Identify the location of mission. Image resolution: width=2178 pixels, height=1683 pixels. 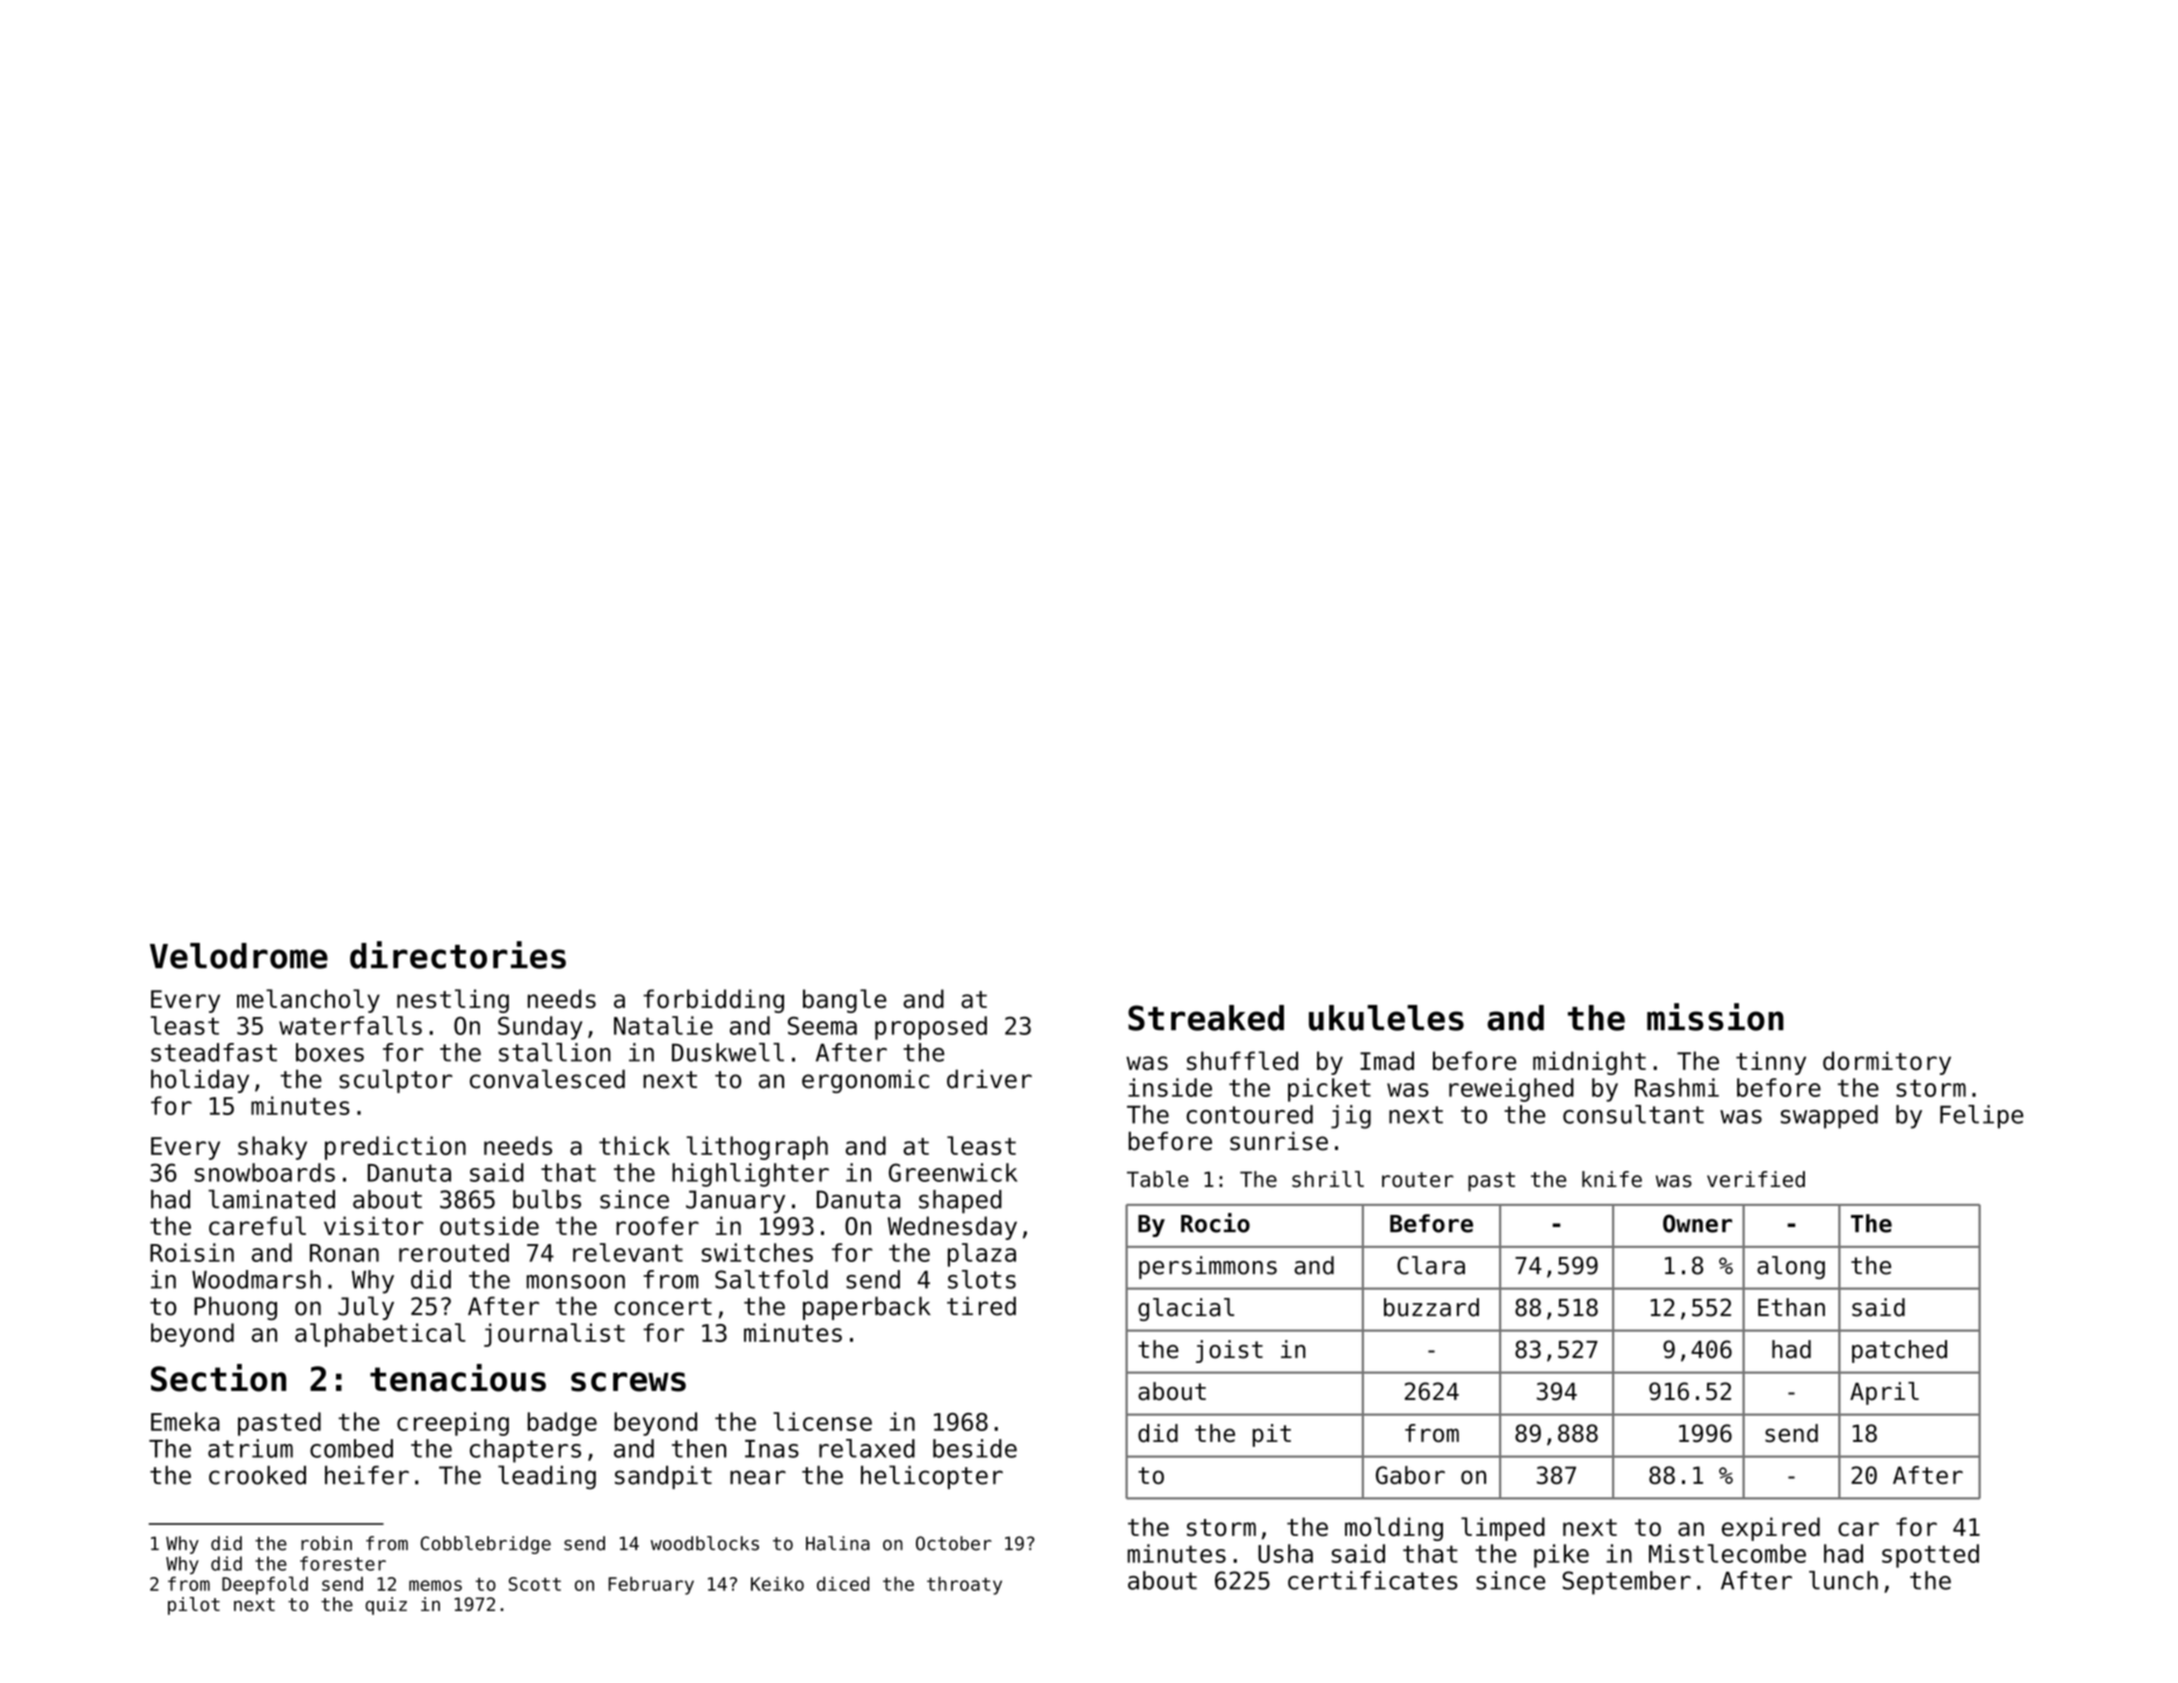
(1715, 1017).
